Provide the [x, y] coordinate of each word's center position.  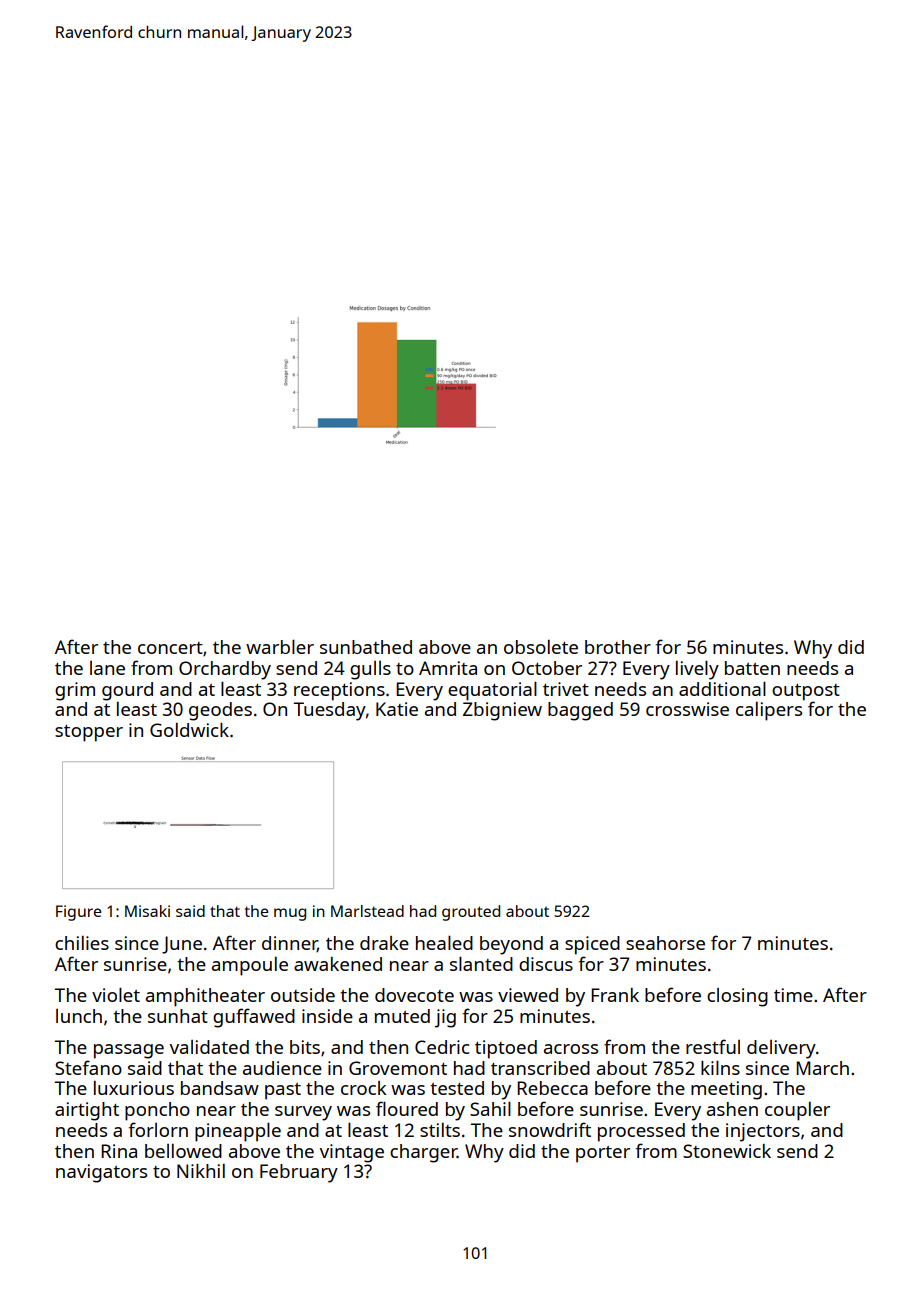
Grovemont [398, 1068]
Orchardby [225, 670]
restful [713, 1046]
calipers [769, 711]
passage [129, 1051]
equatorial [492, 691]
